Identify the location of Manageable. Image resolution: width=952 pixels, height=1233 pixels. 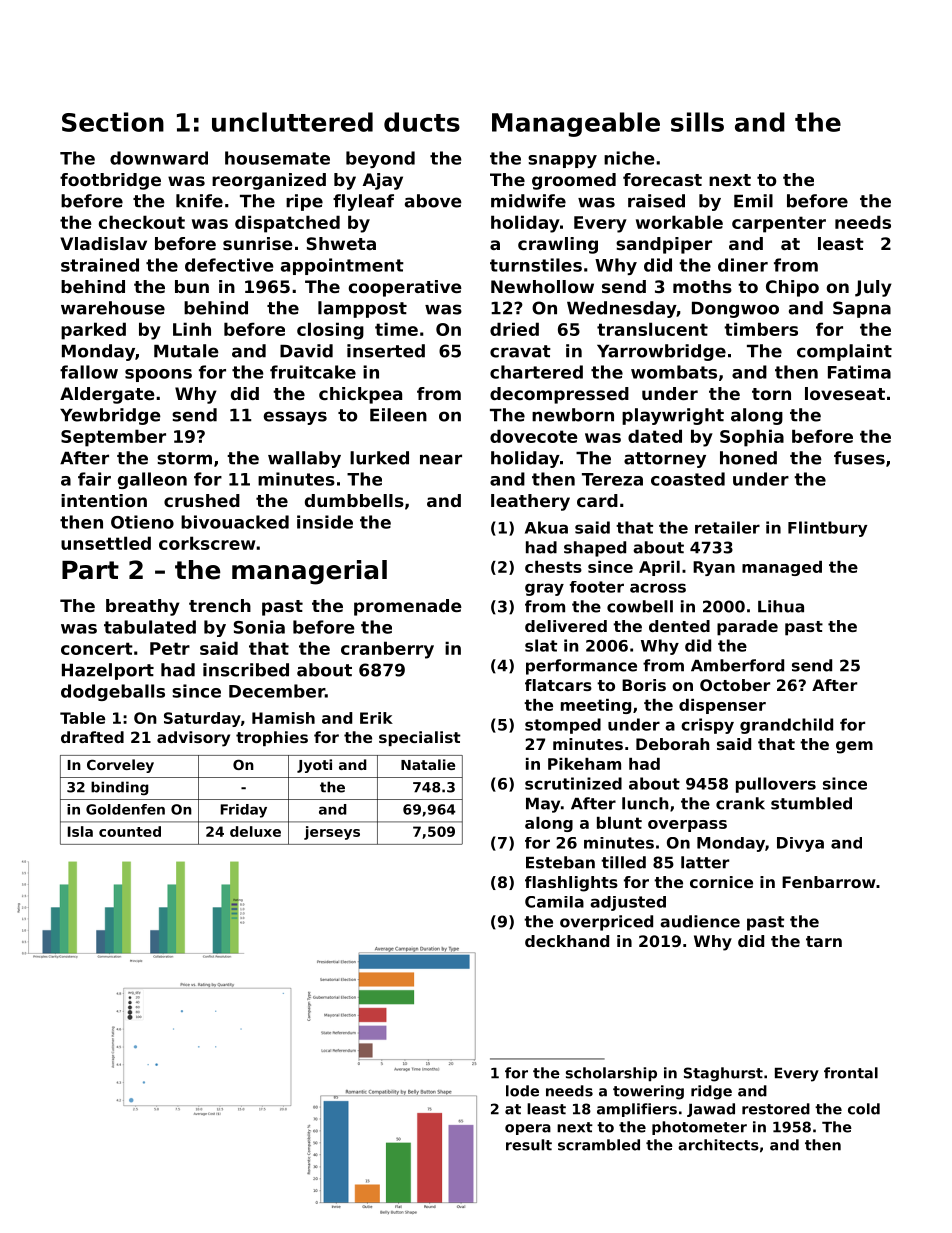
(576, 124).
